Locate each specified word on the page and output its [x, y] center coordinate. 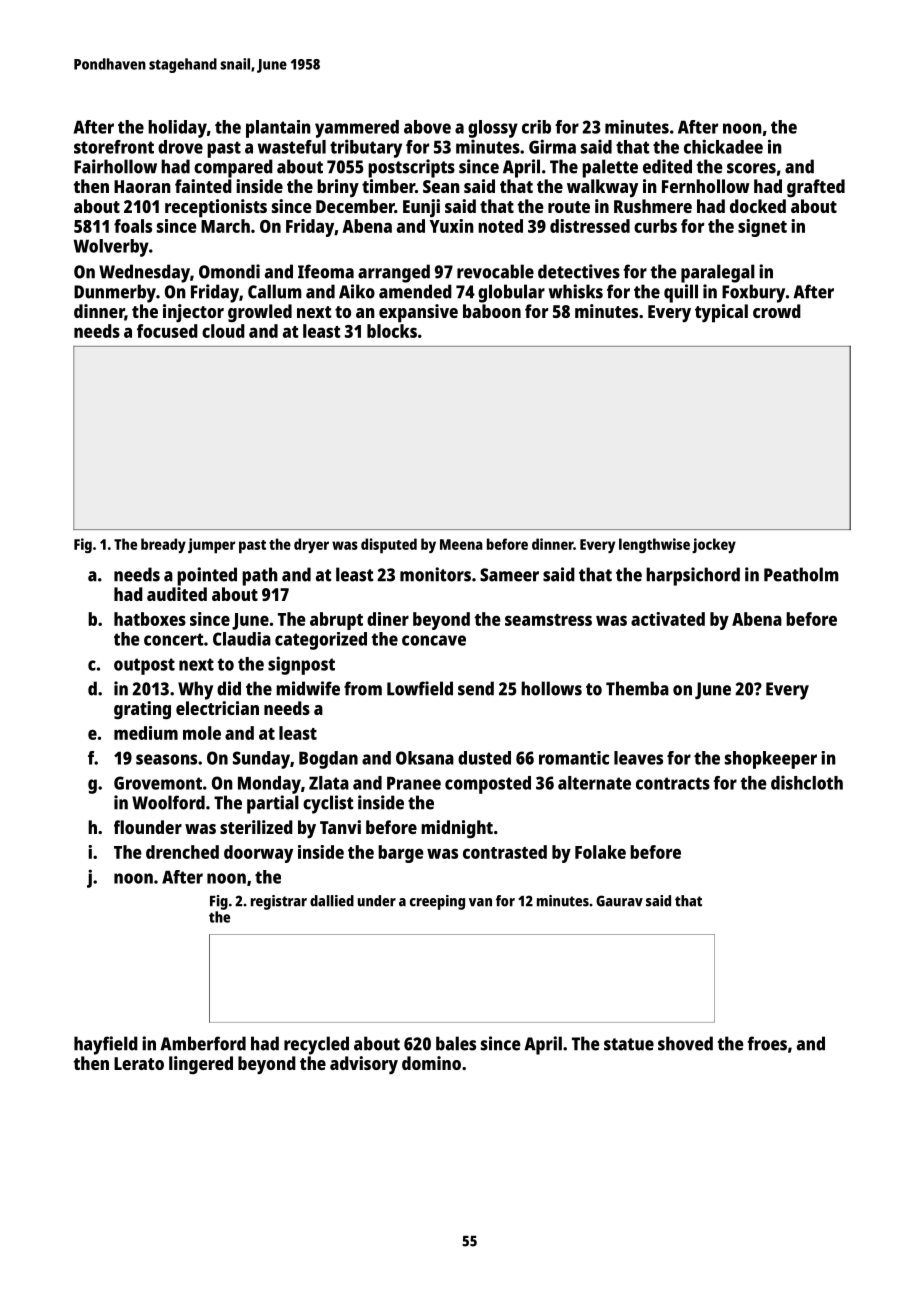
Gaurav [619, 901]
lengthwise [654, 545]
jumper [211, 546]
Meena [461, 544]
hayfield [106, 1045]
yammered [357, 129]
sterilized [256, 827]
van [480, 902]
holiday [177, 129]
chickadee [723, 146]
